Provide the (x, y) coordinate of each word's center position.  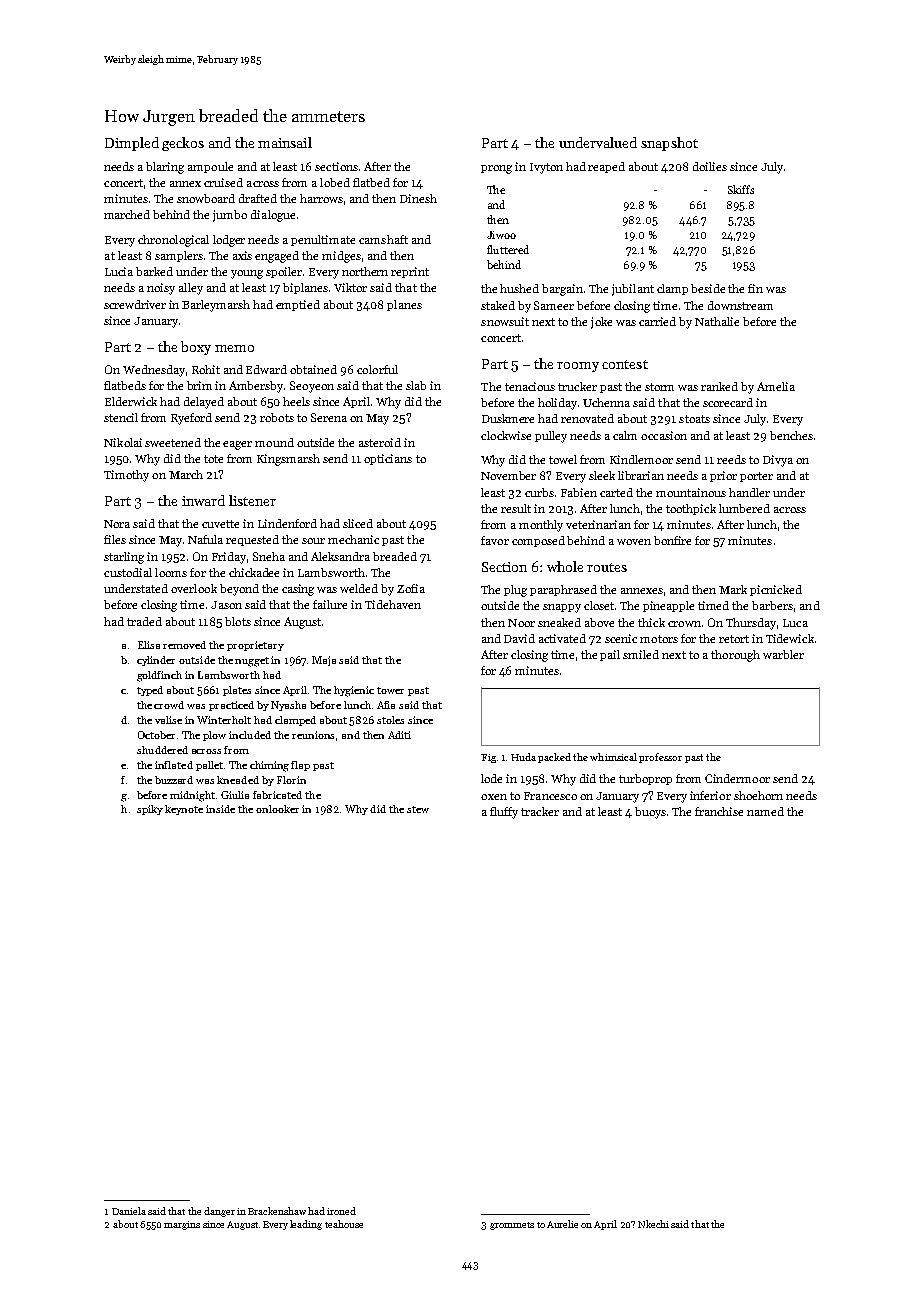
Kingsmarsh (288, 460)
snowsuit (505, 321)
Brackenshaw (277, 1211)
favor (495, 540)
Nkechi (653, 1224)
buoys (650, 813)
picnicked (776, 590)
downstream (740, 305)
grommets (512, 1226)
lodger (229, 241)
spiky (150, 810)
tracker (540, 811)
